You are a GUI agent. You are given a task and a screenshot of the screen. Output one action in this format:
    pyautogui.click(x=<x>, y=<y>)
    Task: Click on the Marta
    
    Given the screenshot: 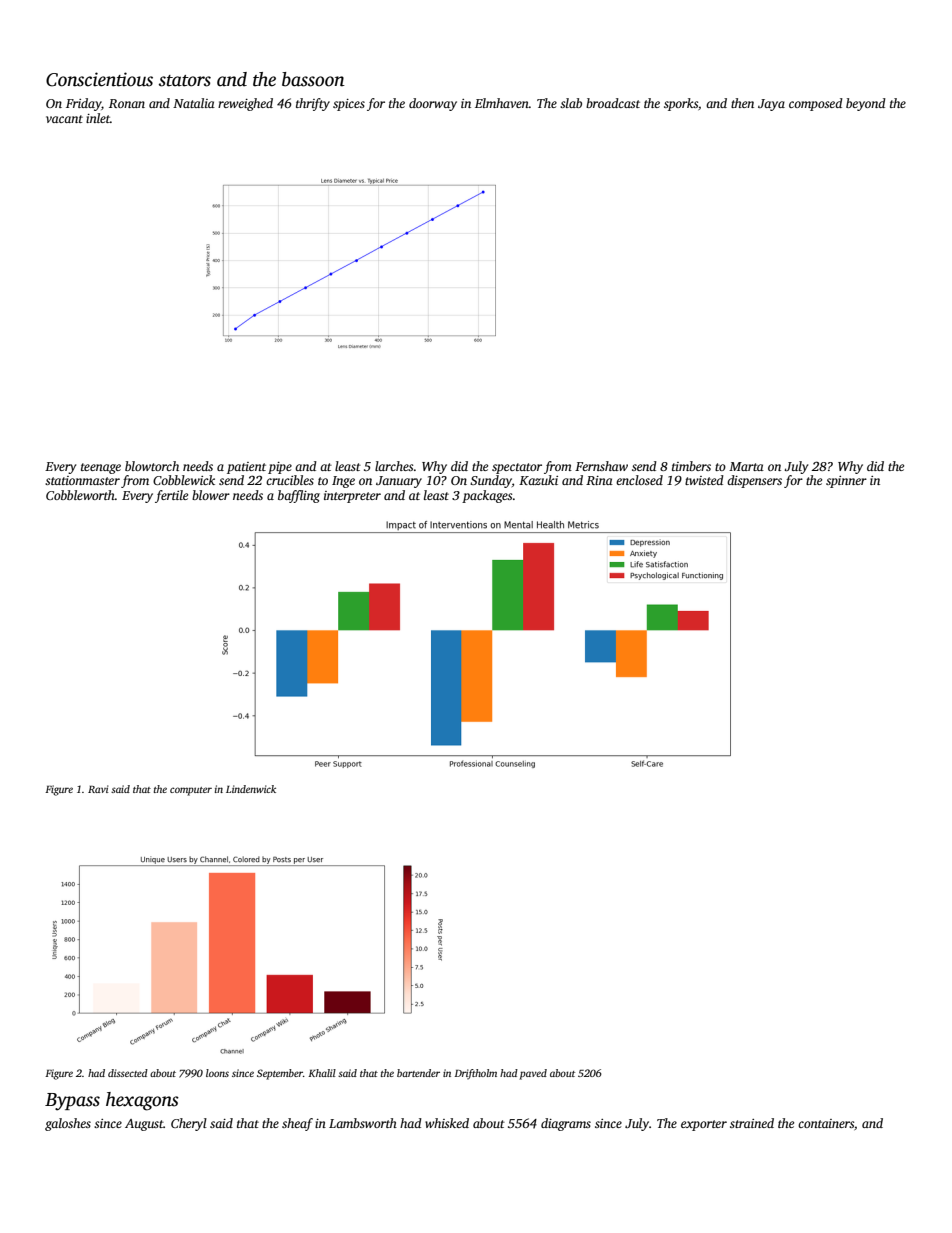 What is the action you would take?
    pyautogui.click(x=746, y=466)
